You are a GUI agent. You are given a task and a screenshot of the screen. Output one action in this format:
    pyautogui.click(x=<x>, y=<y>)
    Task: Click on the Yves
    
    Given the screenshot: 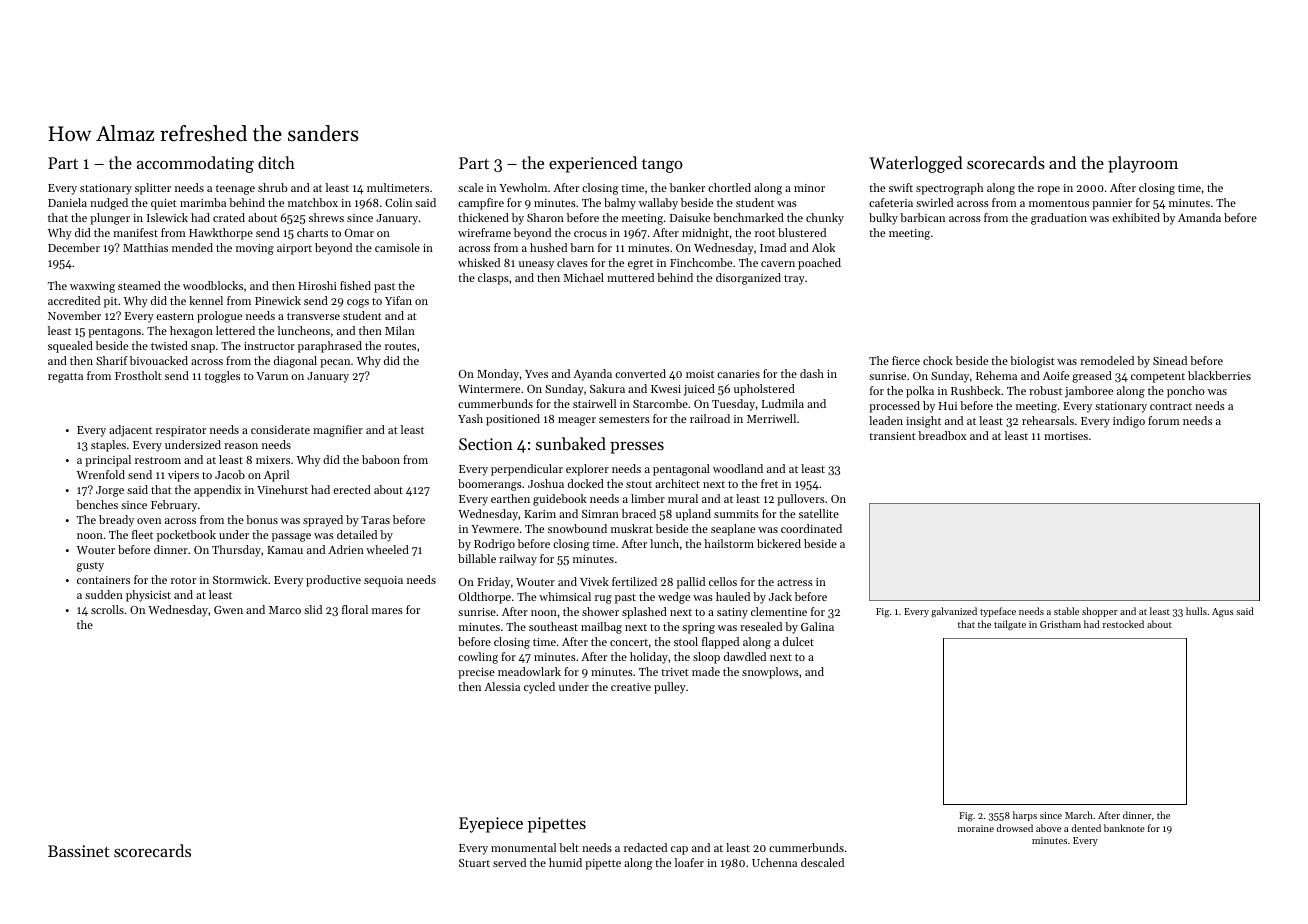 What is the action you would take?
    pyautogui.click(x=536, y=374)
